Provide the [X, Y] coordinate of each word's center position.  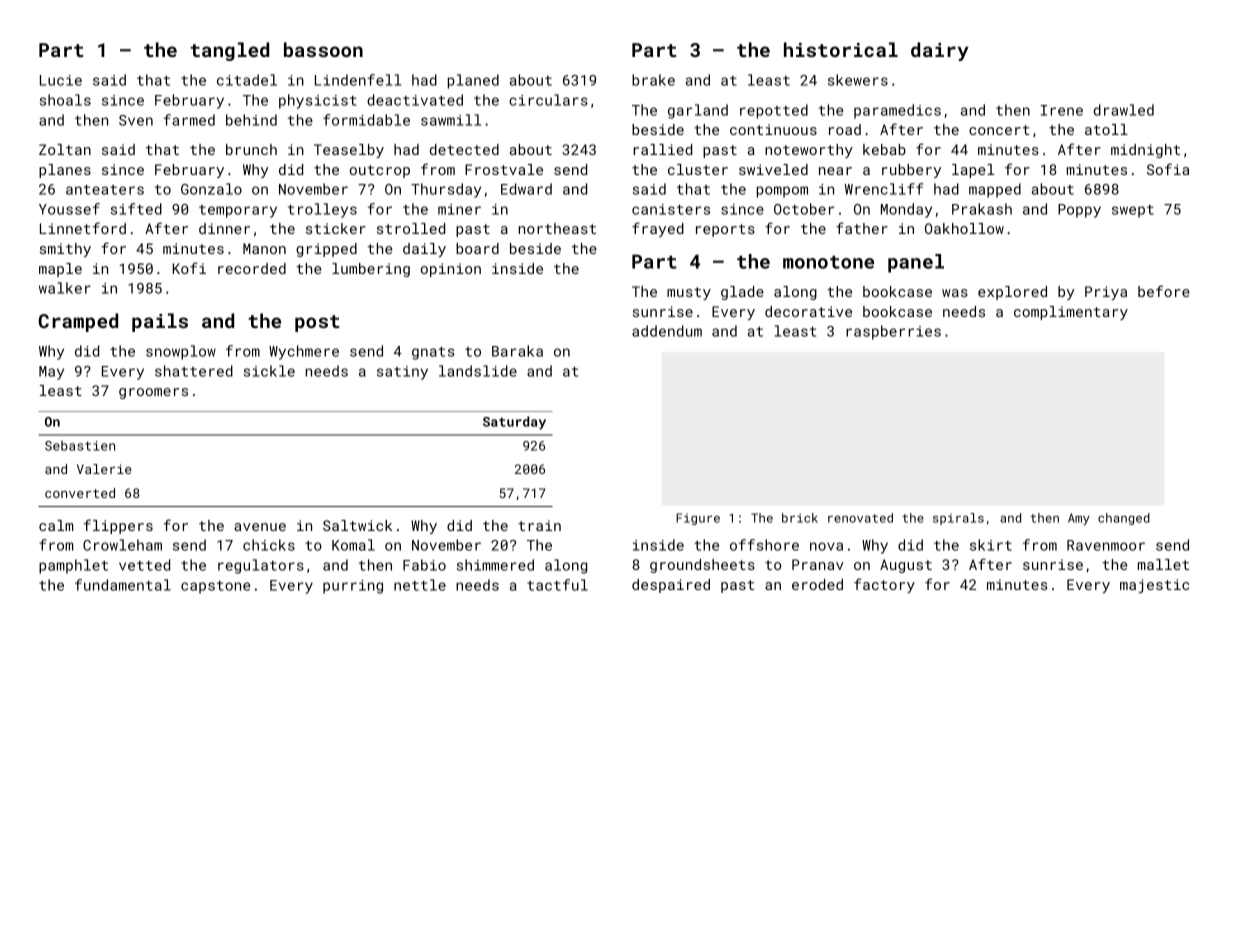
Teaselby [349, 151]
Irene [1062, 110]
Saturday [514, 423]
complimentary [1071, 313]
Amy [1079, 519]
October [804, 209]
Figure [698, 519]
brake [653, 80]
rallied [663, 149]
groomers [153, 393]
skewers [858, 80]
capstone [216, 587]
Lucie [61, 80]
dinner [224, 228]
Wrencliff [884, 189]
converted [80, 493]
